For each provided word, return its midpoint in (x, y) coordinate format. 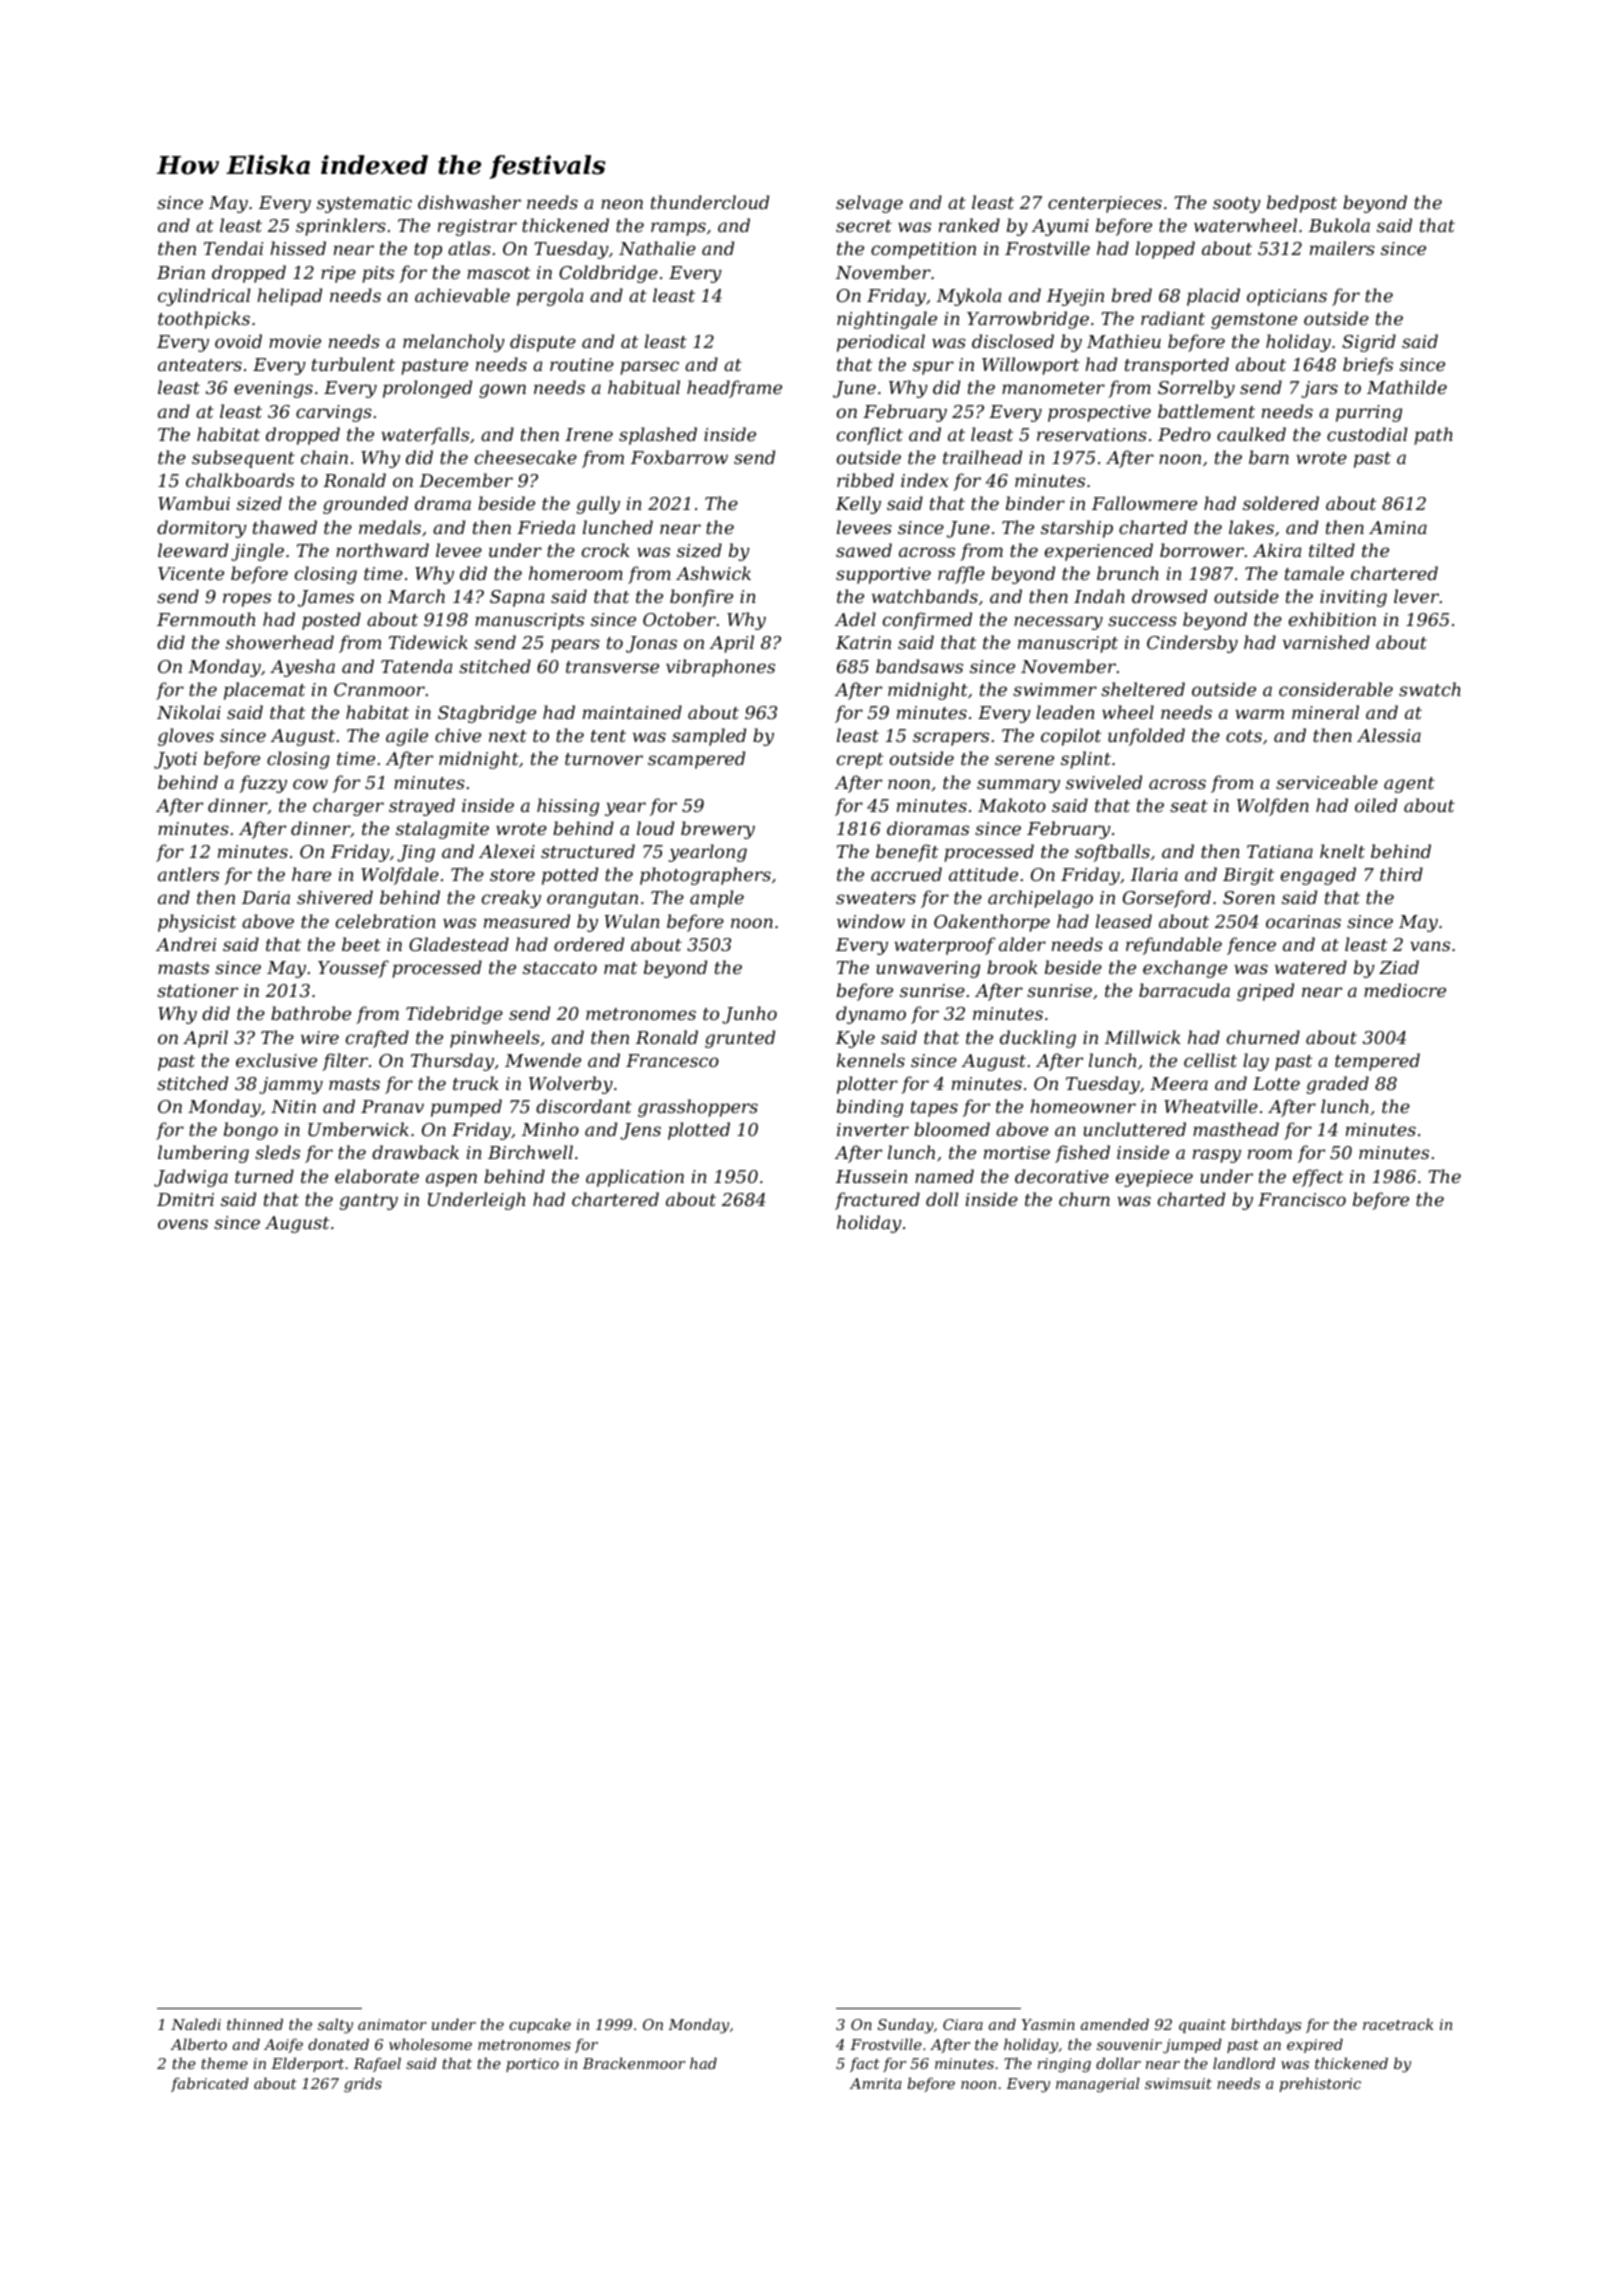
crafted (377, 1039)
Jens (640, 1131)
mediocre (1405, 990)
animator (392, 2024)
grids (363, 2085)
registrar (477, 227)
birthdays (1266, 2026)
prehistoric (1320, 2084)
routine (582, 364)
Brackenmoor (634, 2063)
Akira (1277, 550)
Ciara (963, 2024)
